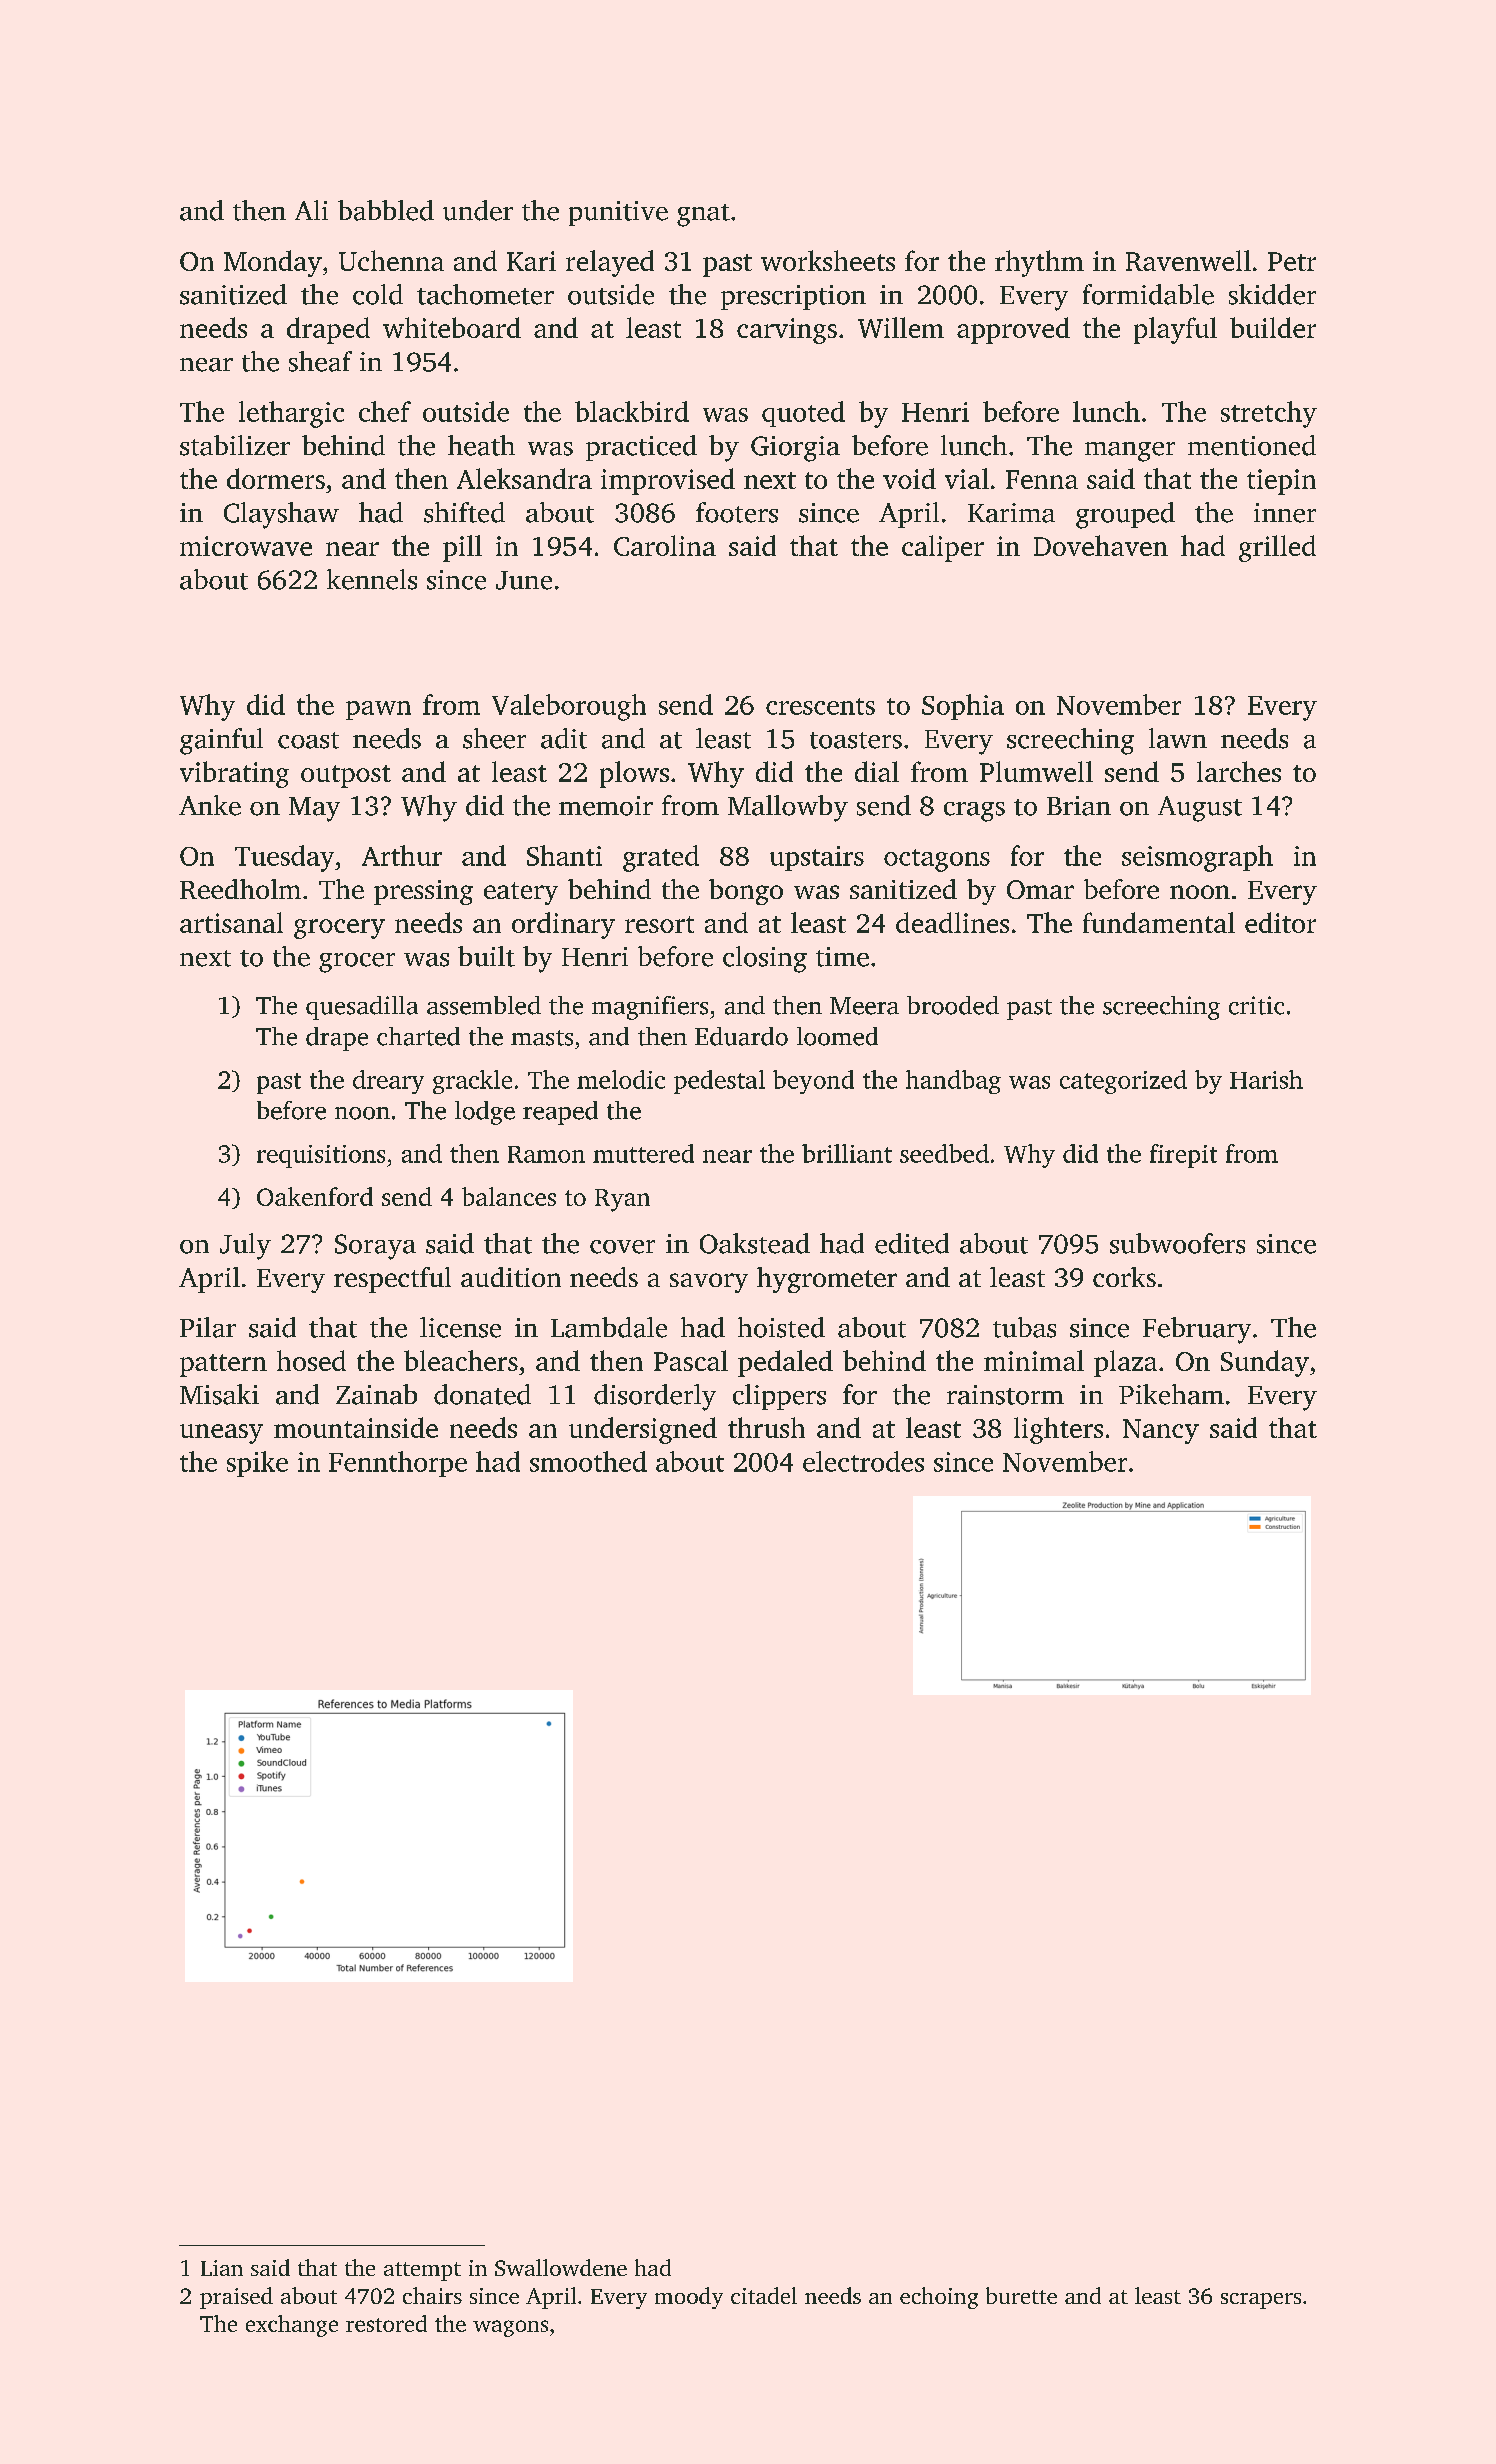  What do you see at coordinates (1036, 771) in the document?
I see `Plumwell` at bounding box center [1036, 771].
